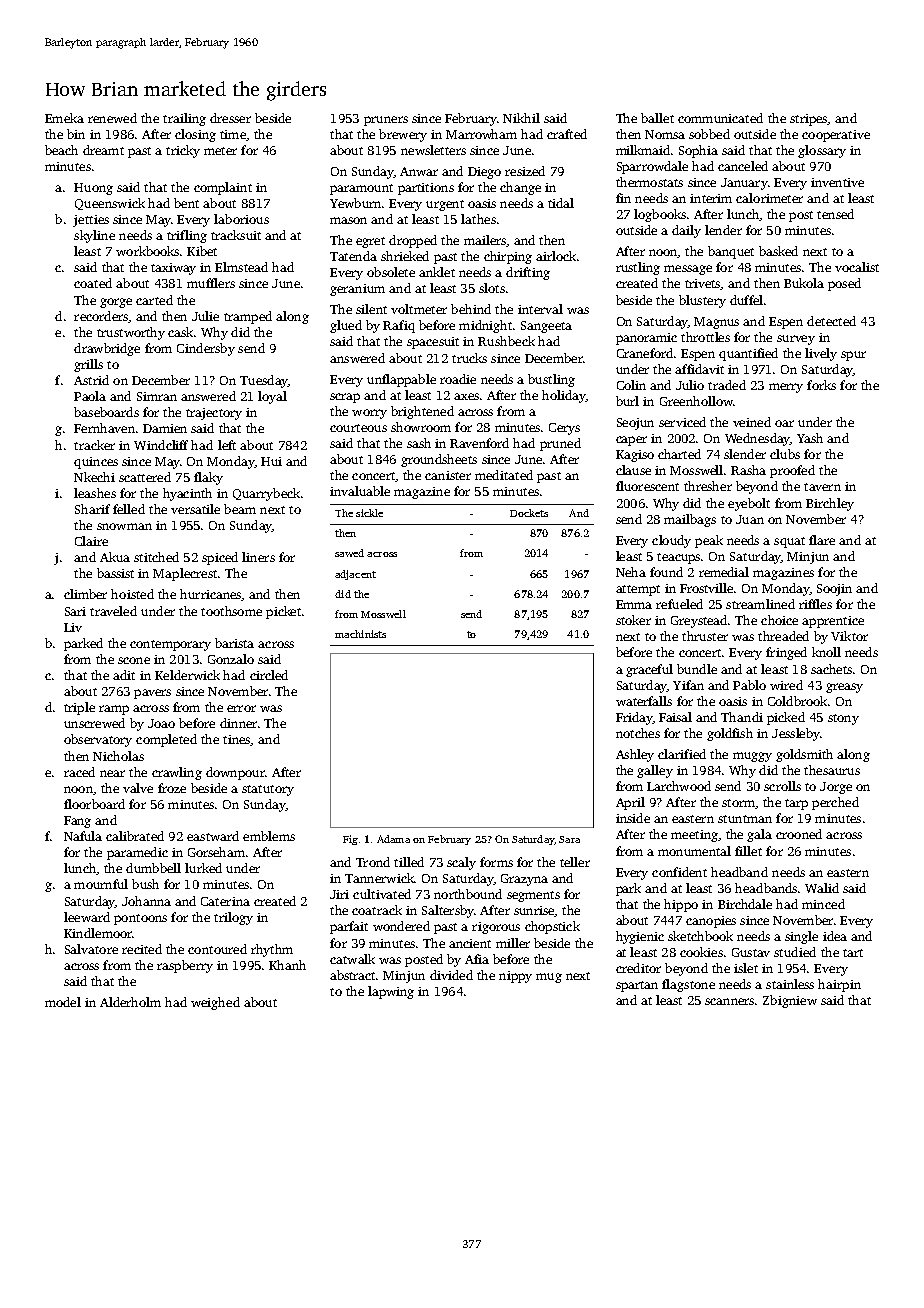 The height and width of the screenshot is (1308, 924). Describe the element at coordinates (115, 557) in the screenshot. I see `Akua` at that location.
